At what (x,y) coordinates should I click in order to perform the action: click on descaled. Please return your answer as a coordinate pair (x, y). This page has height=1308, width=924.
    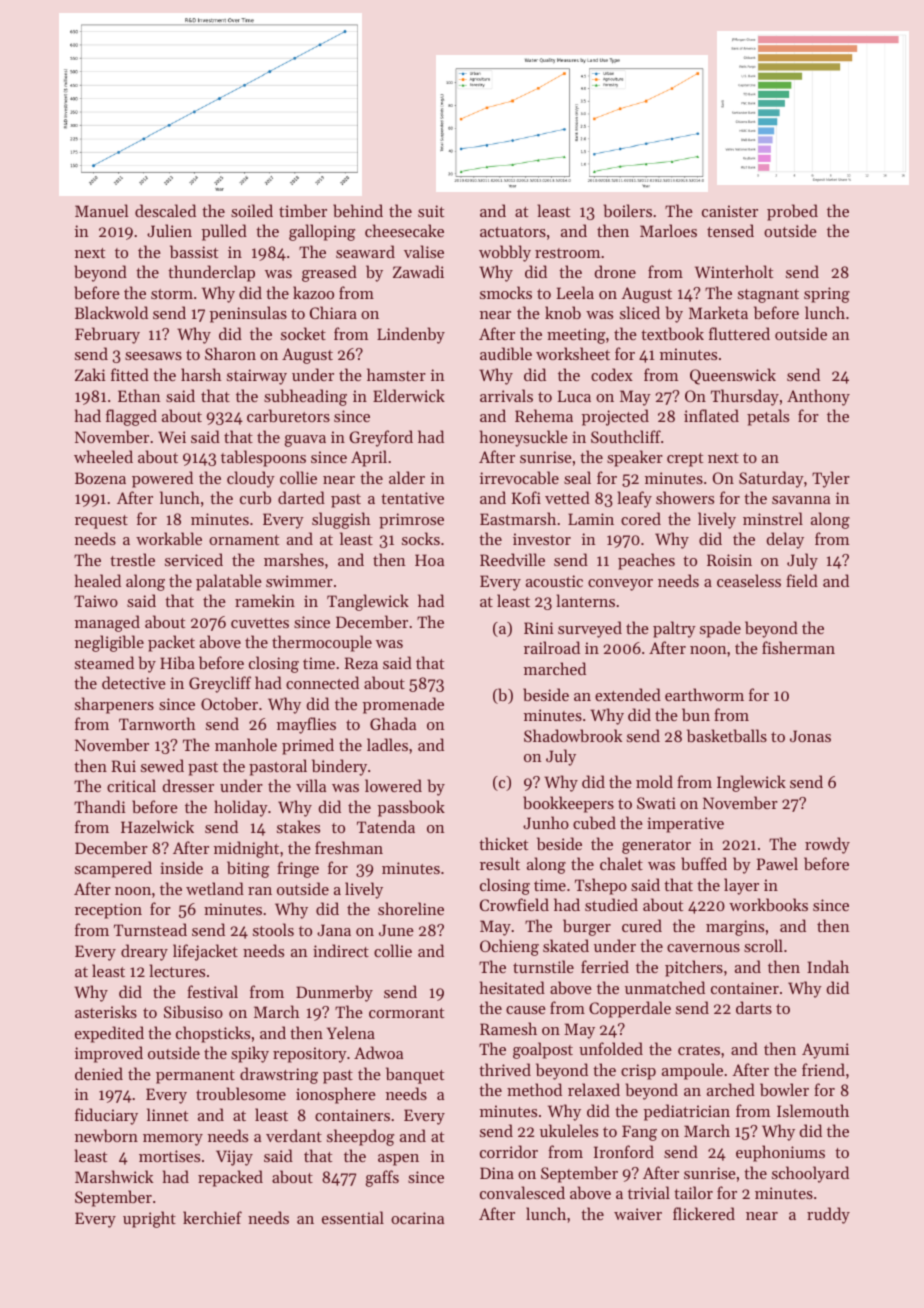
    Looking at the image, I should click on (165, 210).
